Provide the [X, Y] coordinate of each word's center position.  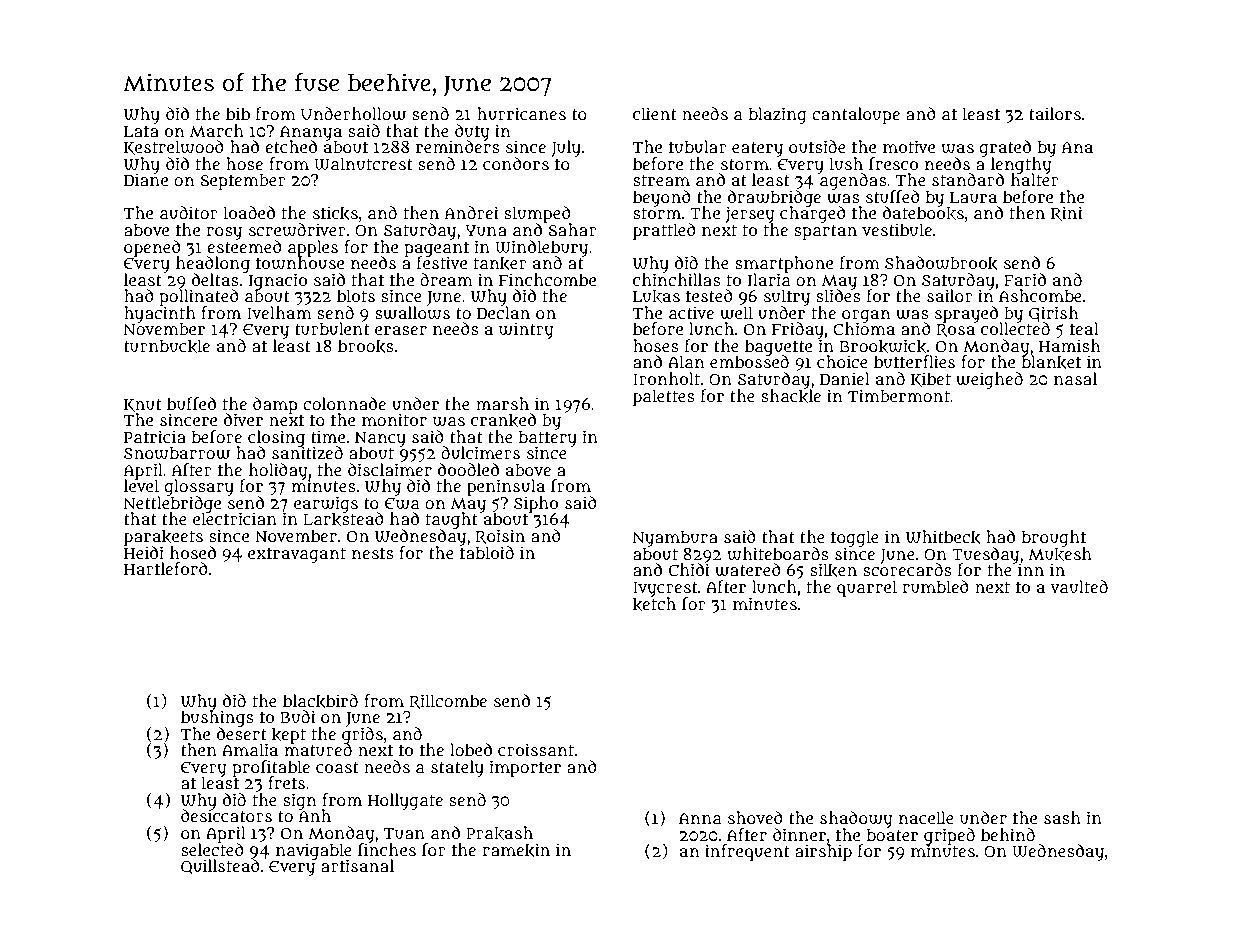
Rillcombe [448, 701]
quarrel [867, 588]
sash [1062, 817]
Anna [700, 818]
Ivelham [279, 312]
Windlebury [541, 248]
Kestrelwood [174, 147]
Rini [1066, 213]
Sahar [572, 230]
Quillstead [220, 867]
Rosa [955, 330]
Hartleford [166, 569]
